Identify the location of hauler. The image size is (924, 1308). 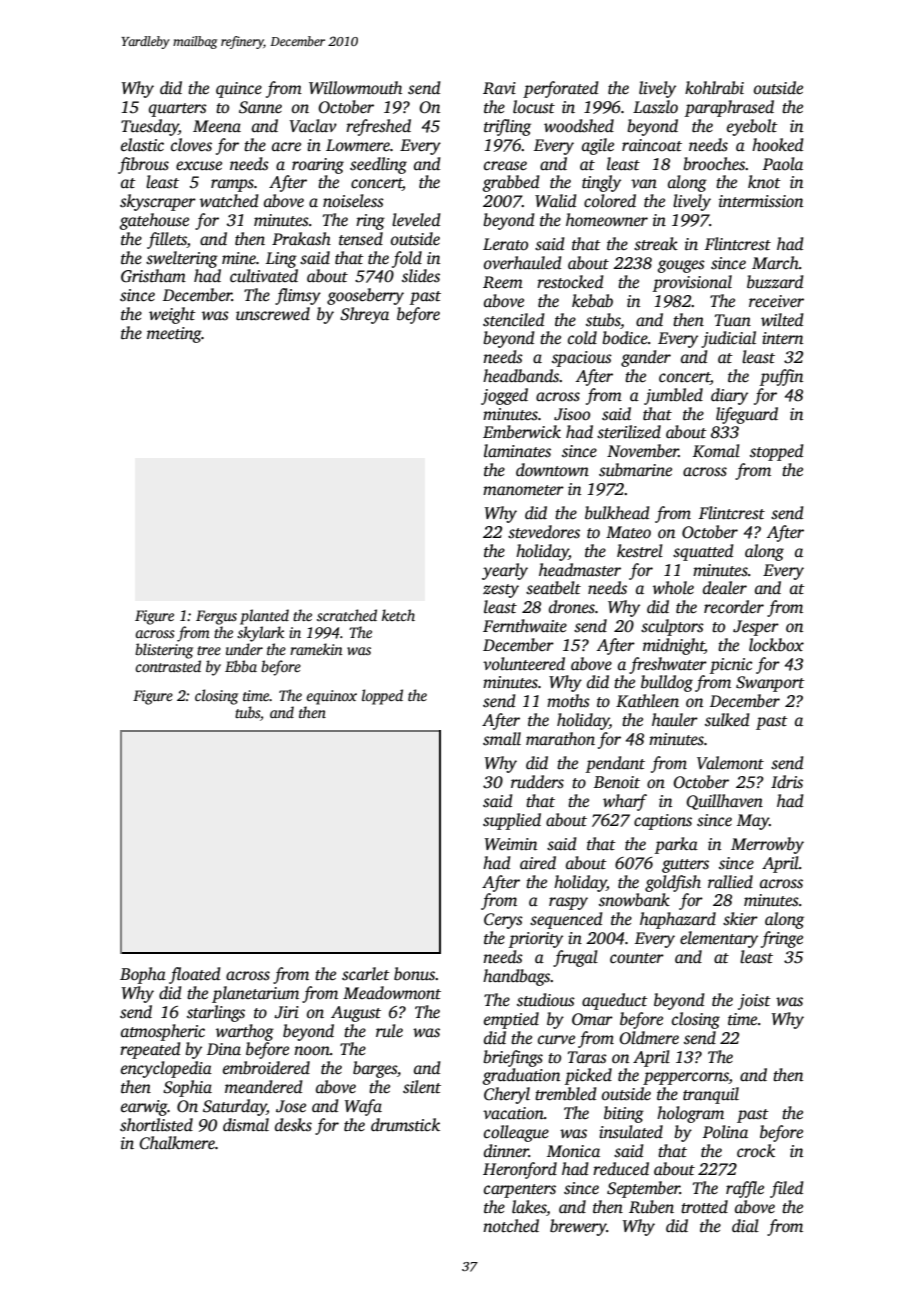
(675, 720).
